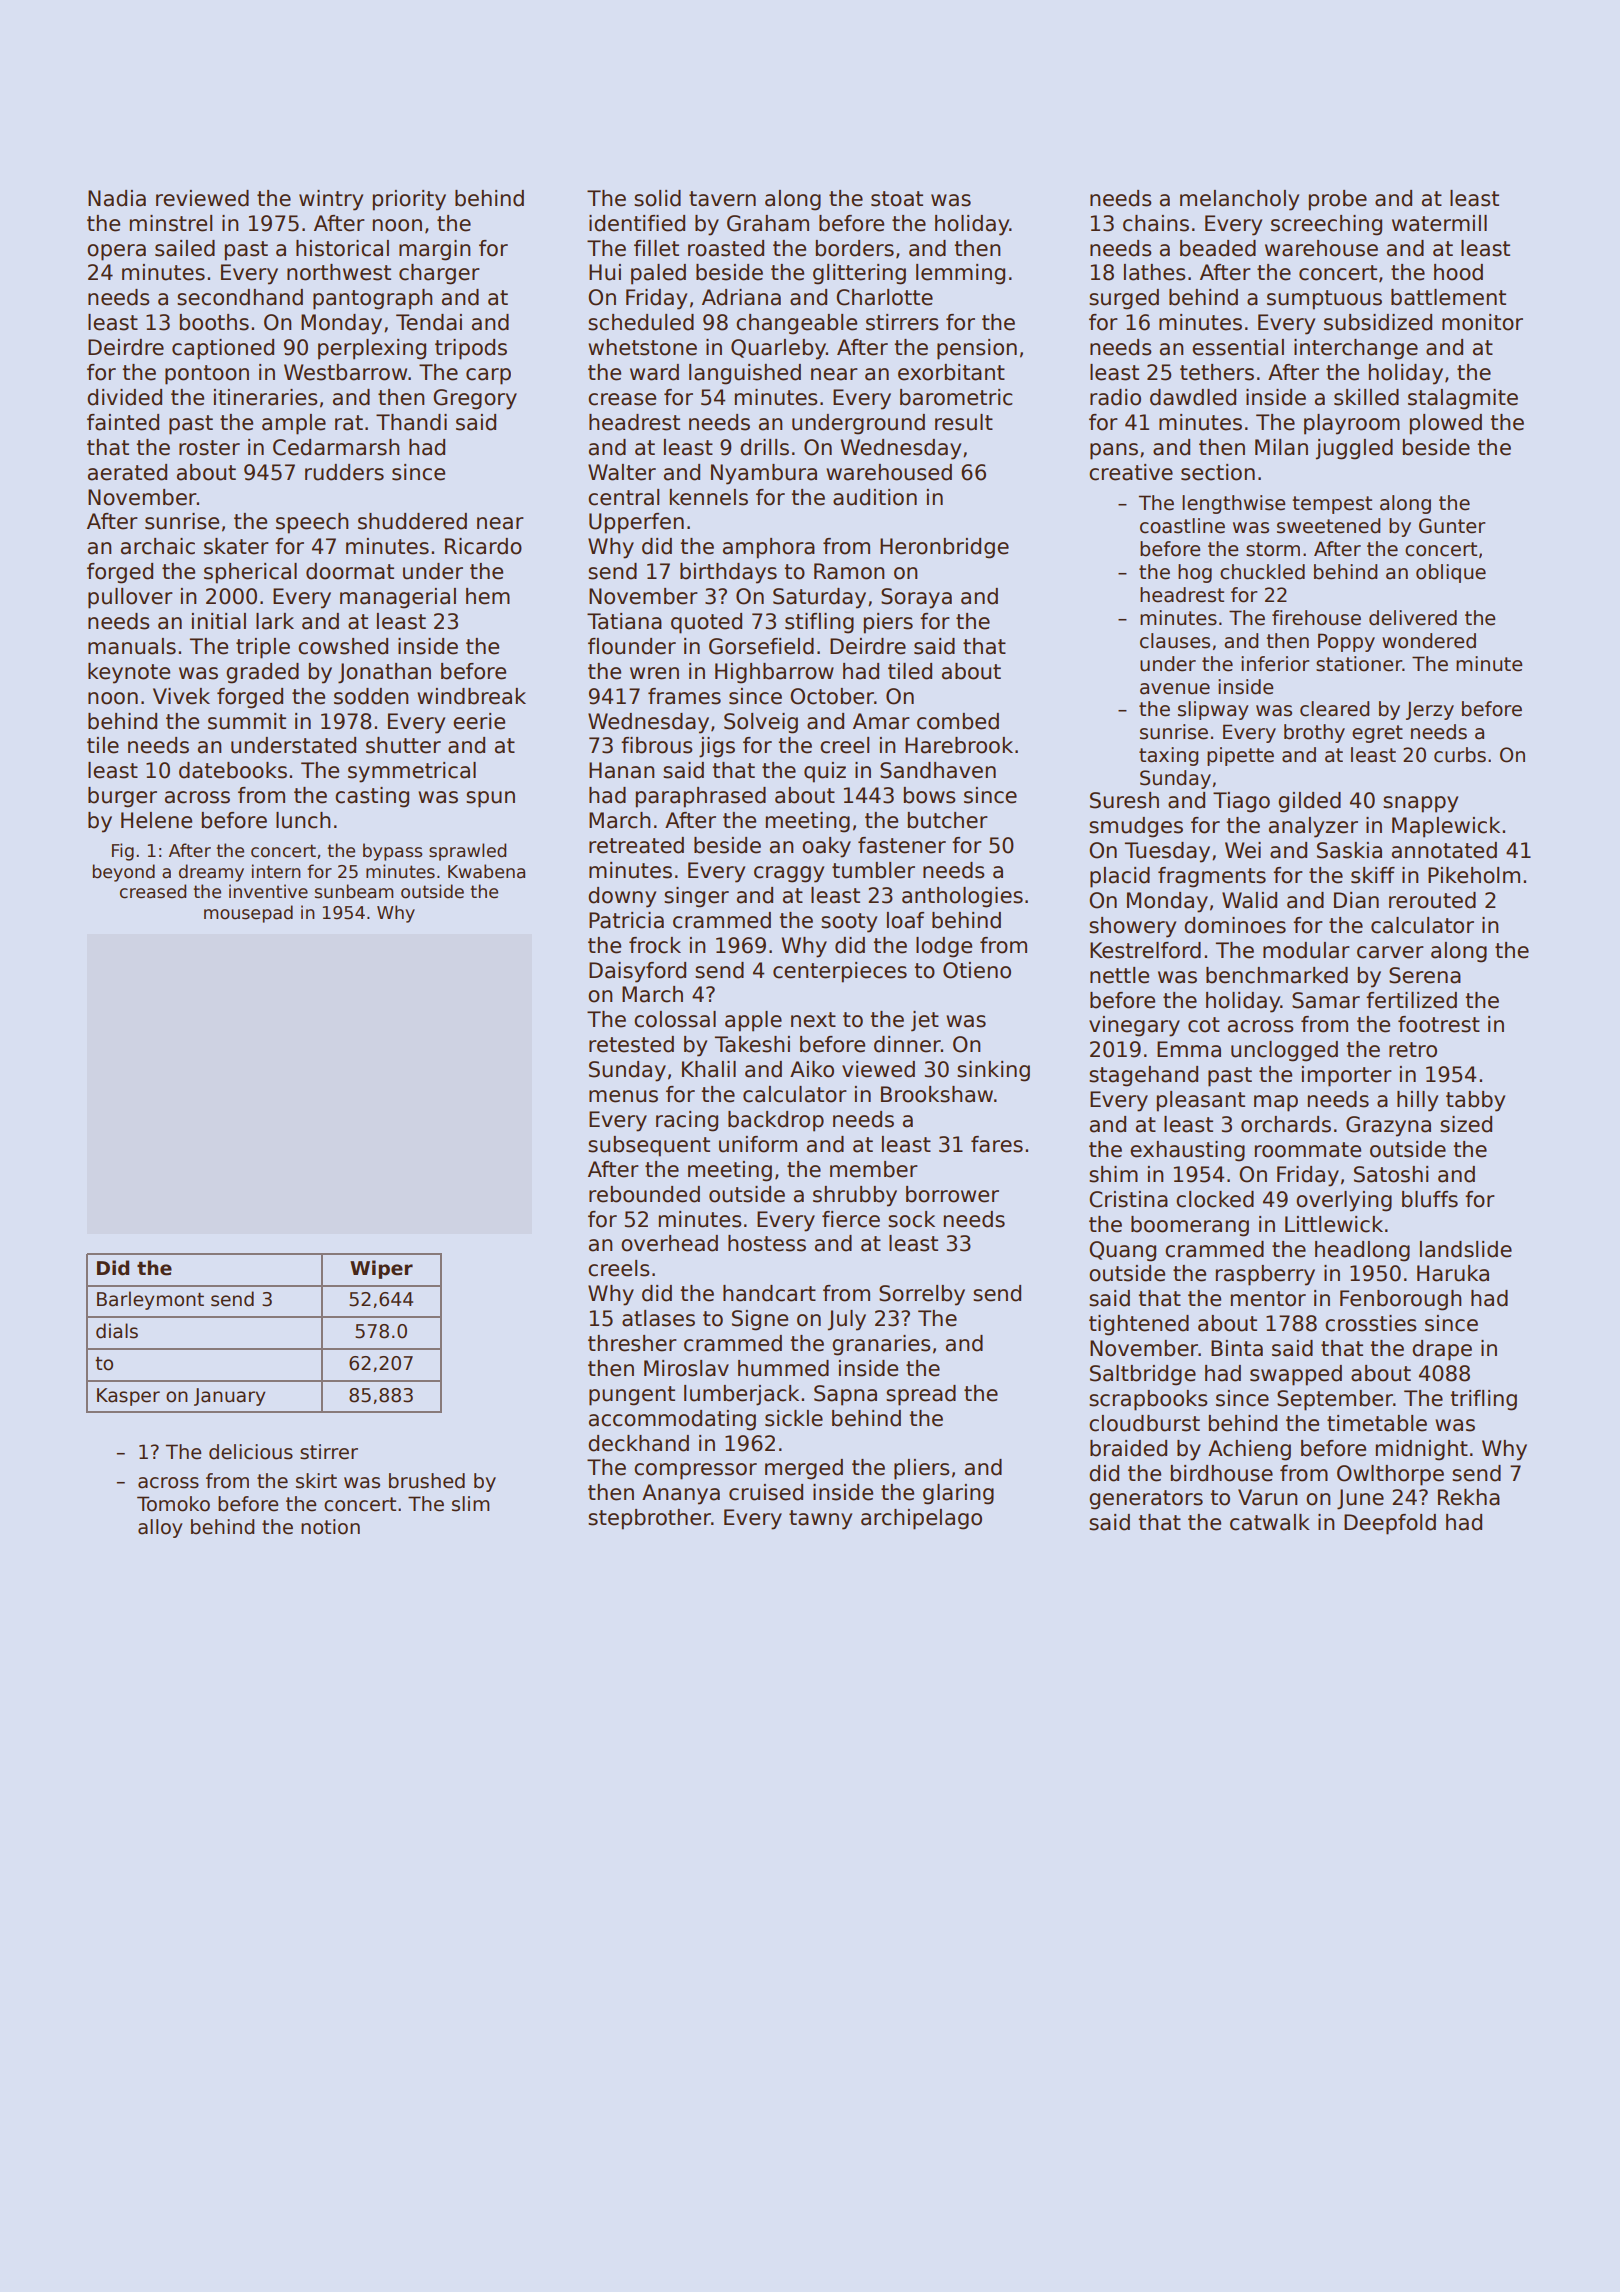 The height and width of the screenshot is (2292, 1620). Describe the element at coordinates (902, 845) in the screenshot. I see `fastener` at that location.
